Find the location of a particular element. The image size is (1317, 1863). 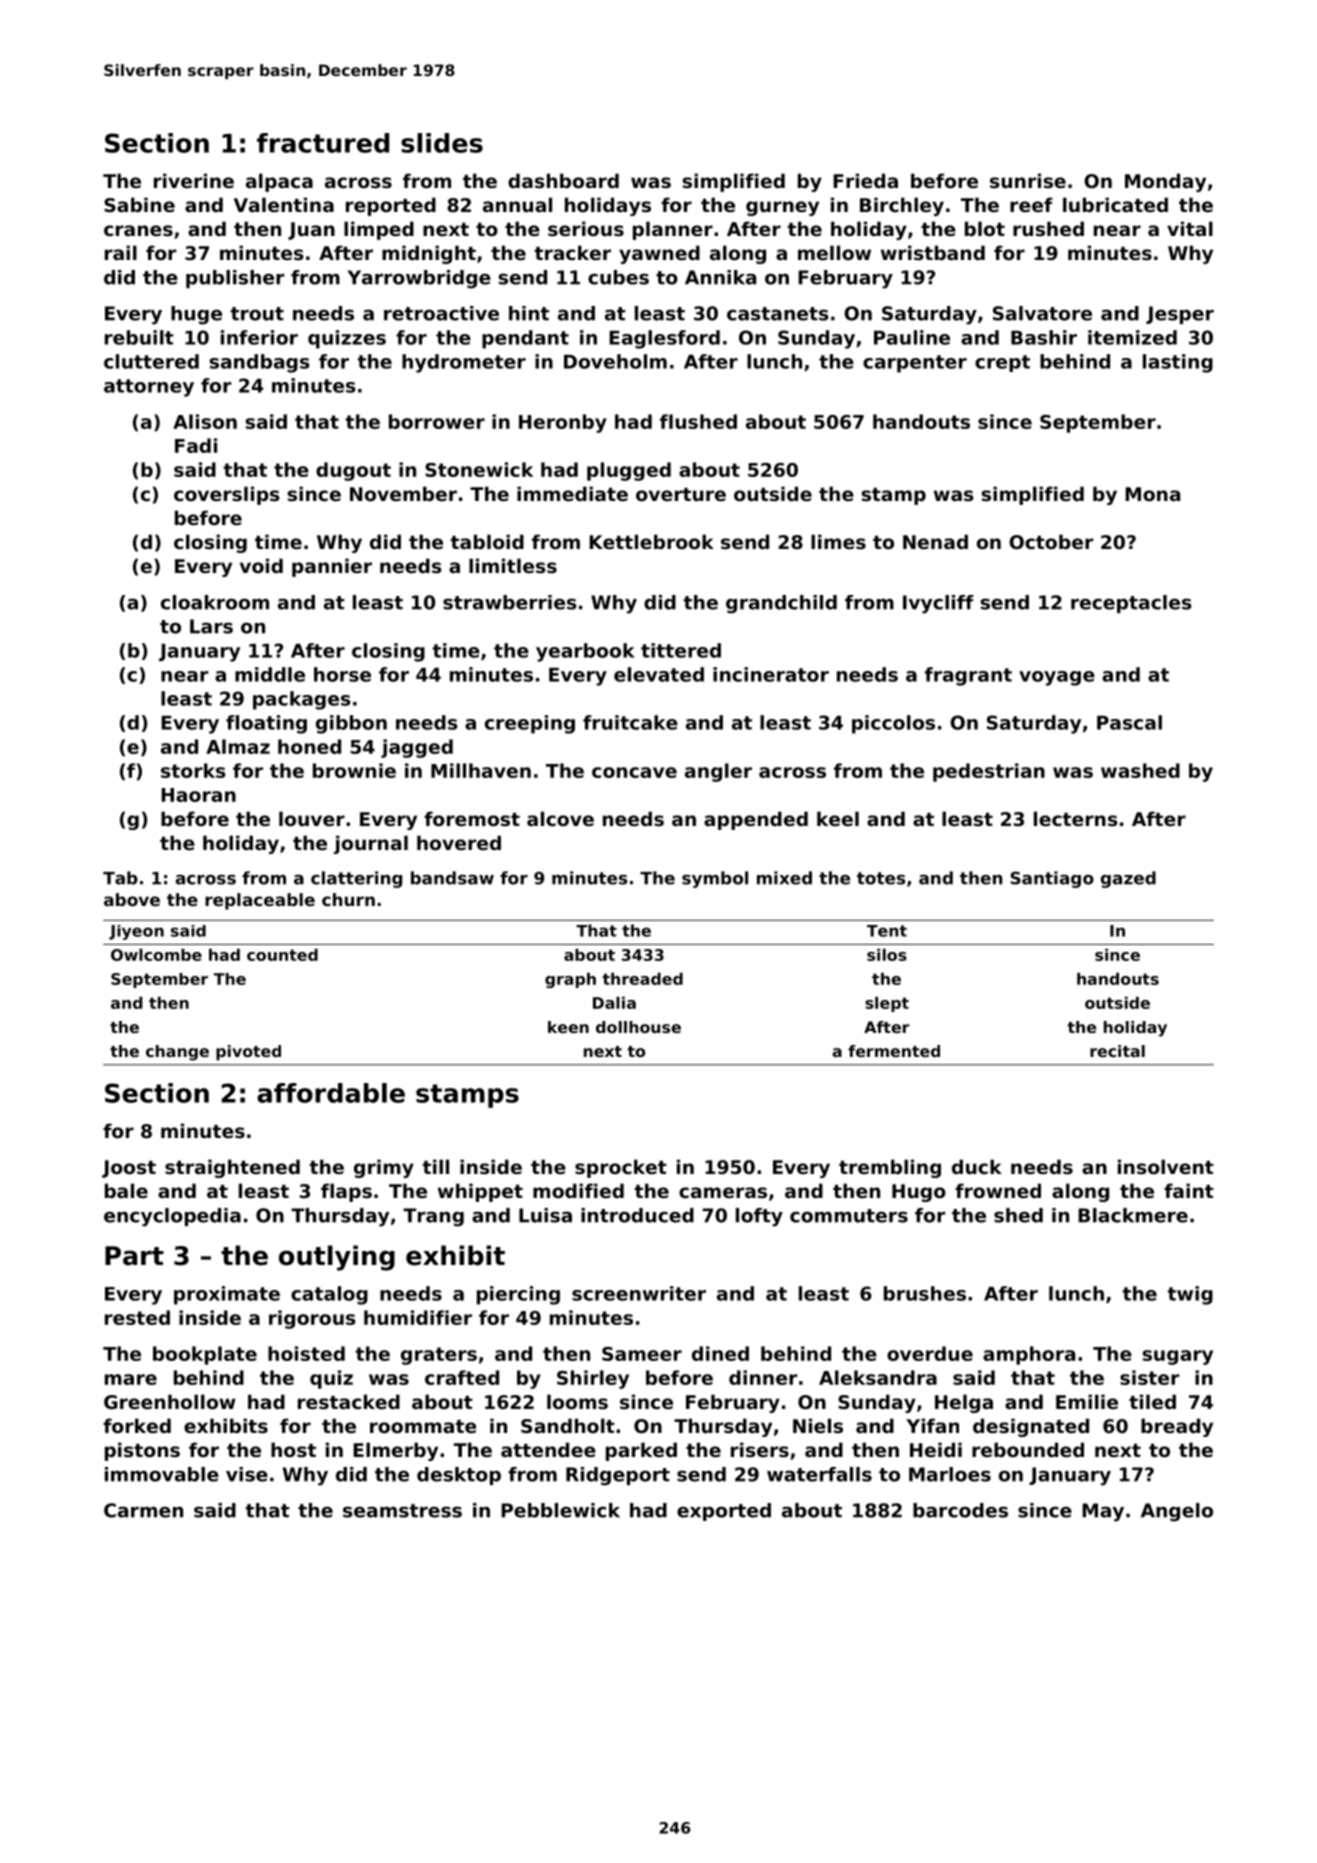

riverine is located at coordinates (194, 180).
